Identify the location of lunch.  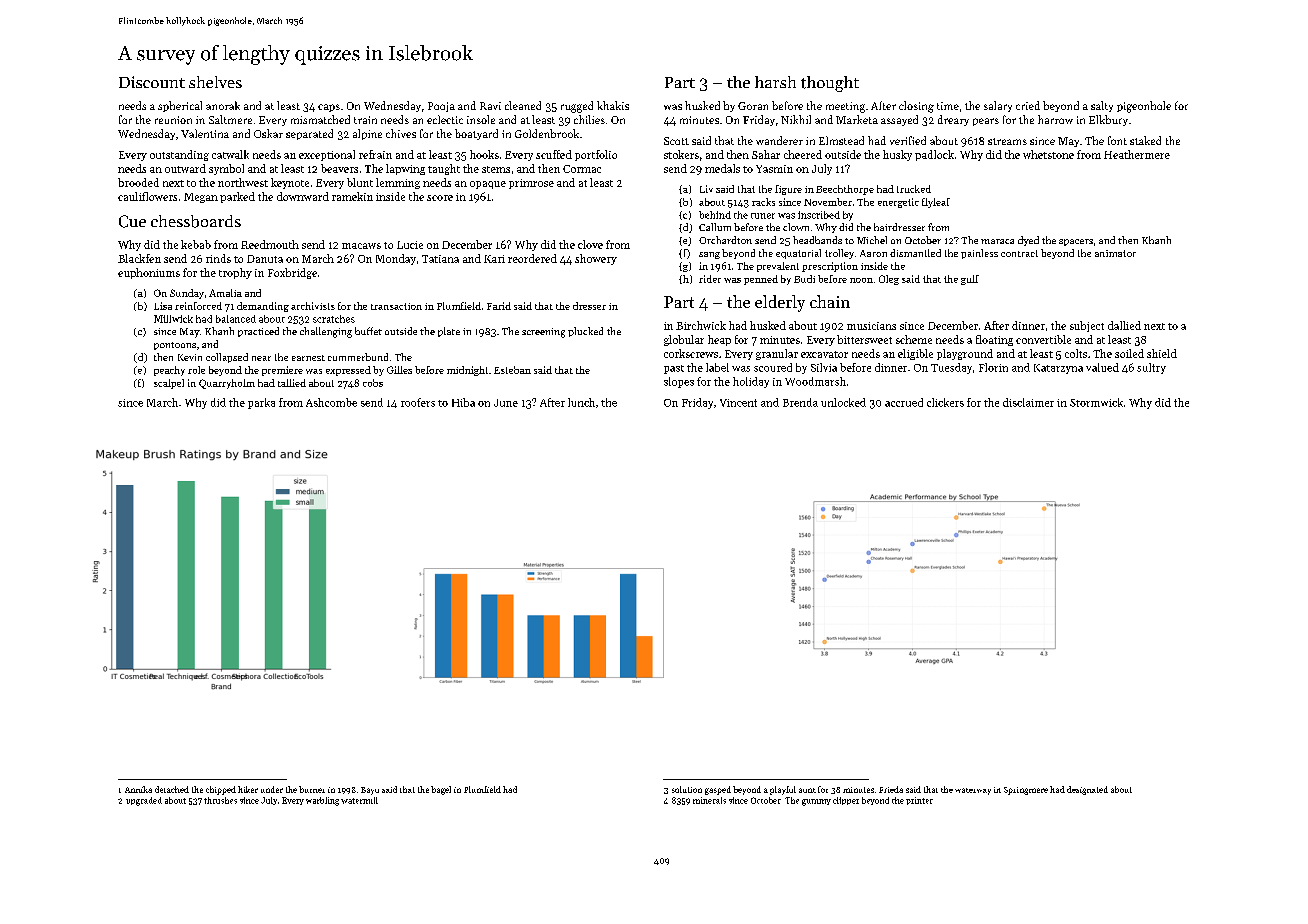
(581, 402).
